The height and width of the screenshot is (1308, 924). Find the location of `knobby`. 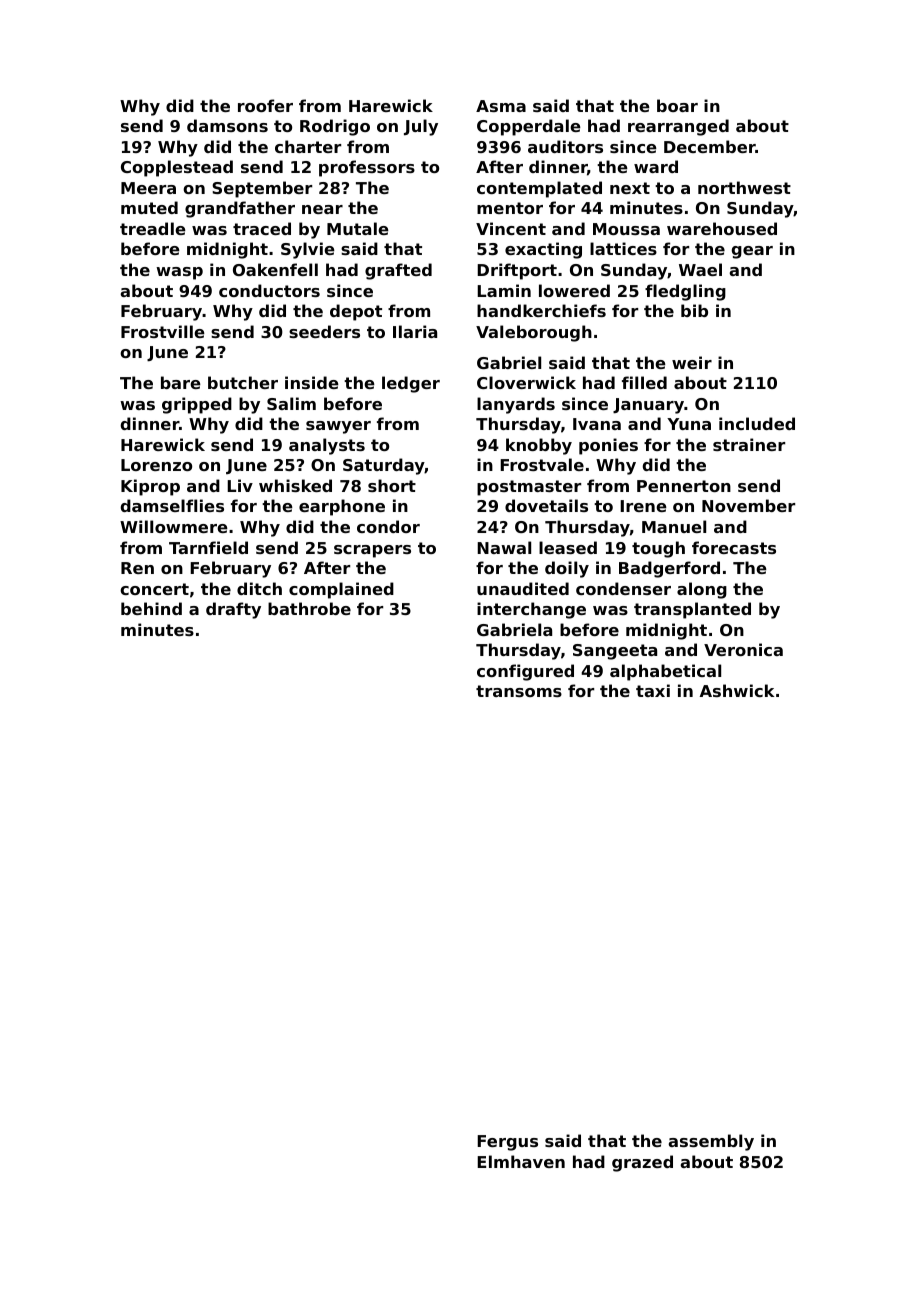

knobby is located at coordinates (539, 446).
